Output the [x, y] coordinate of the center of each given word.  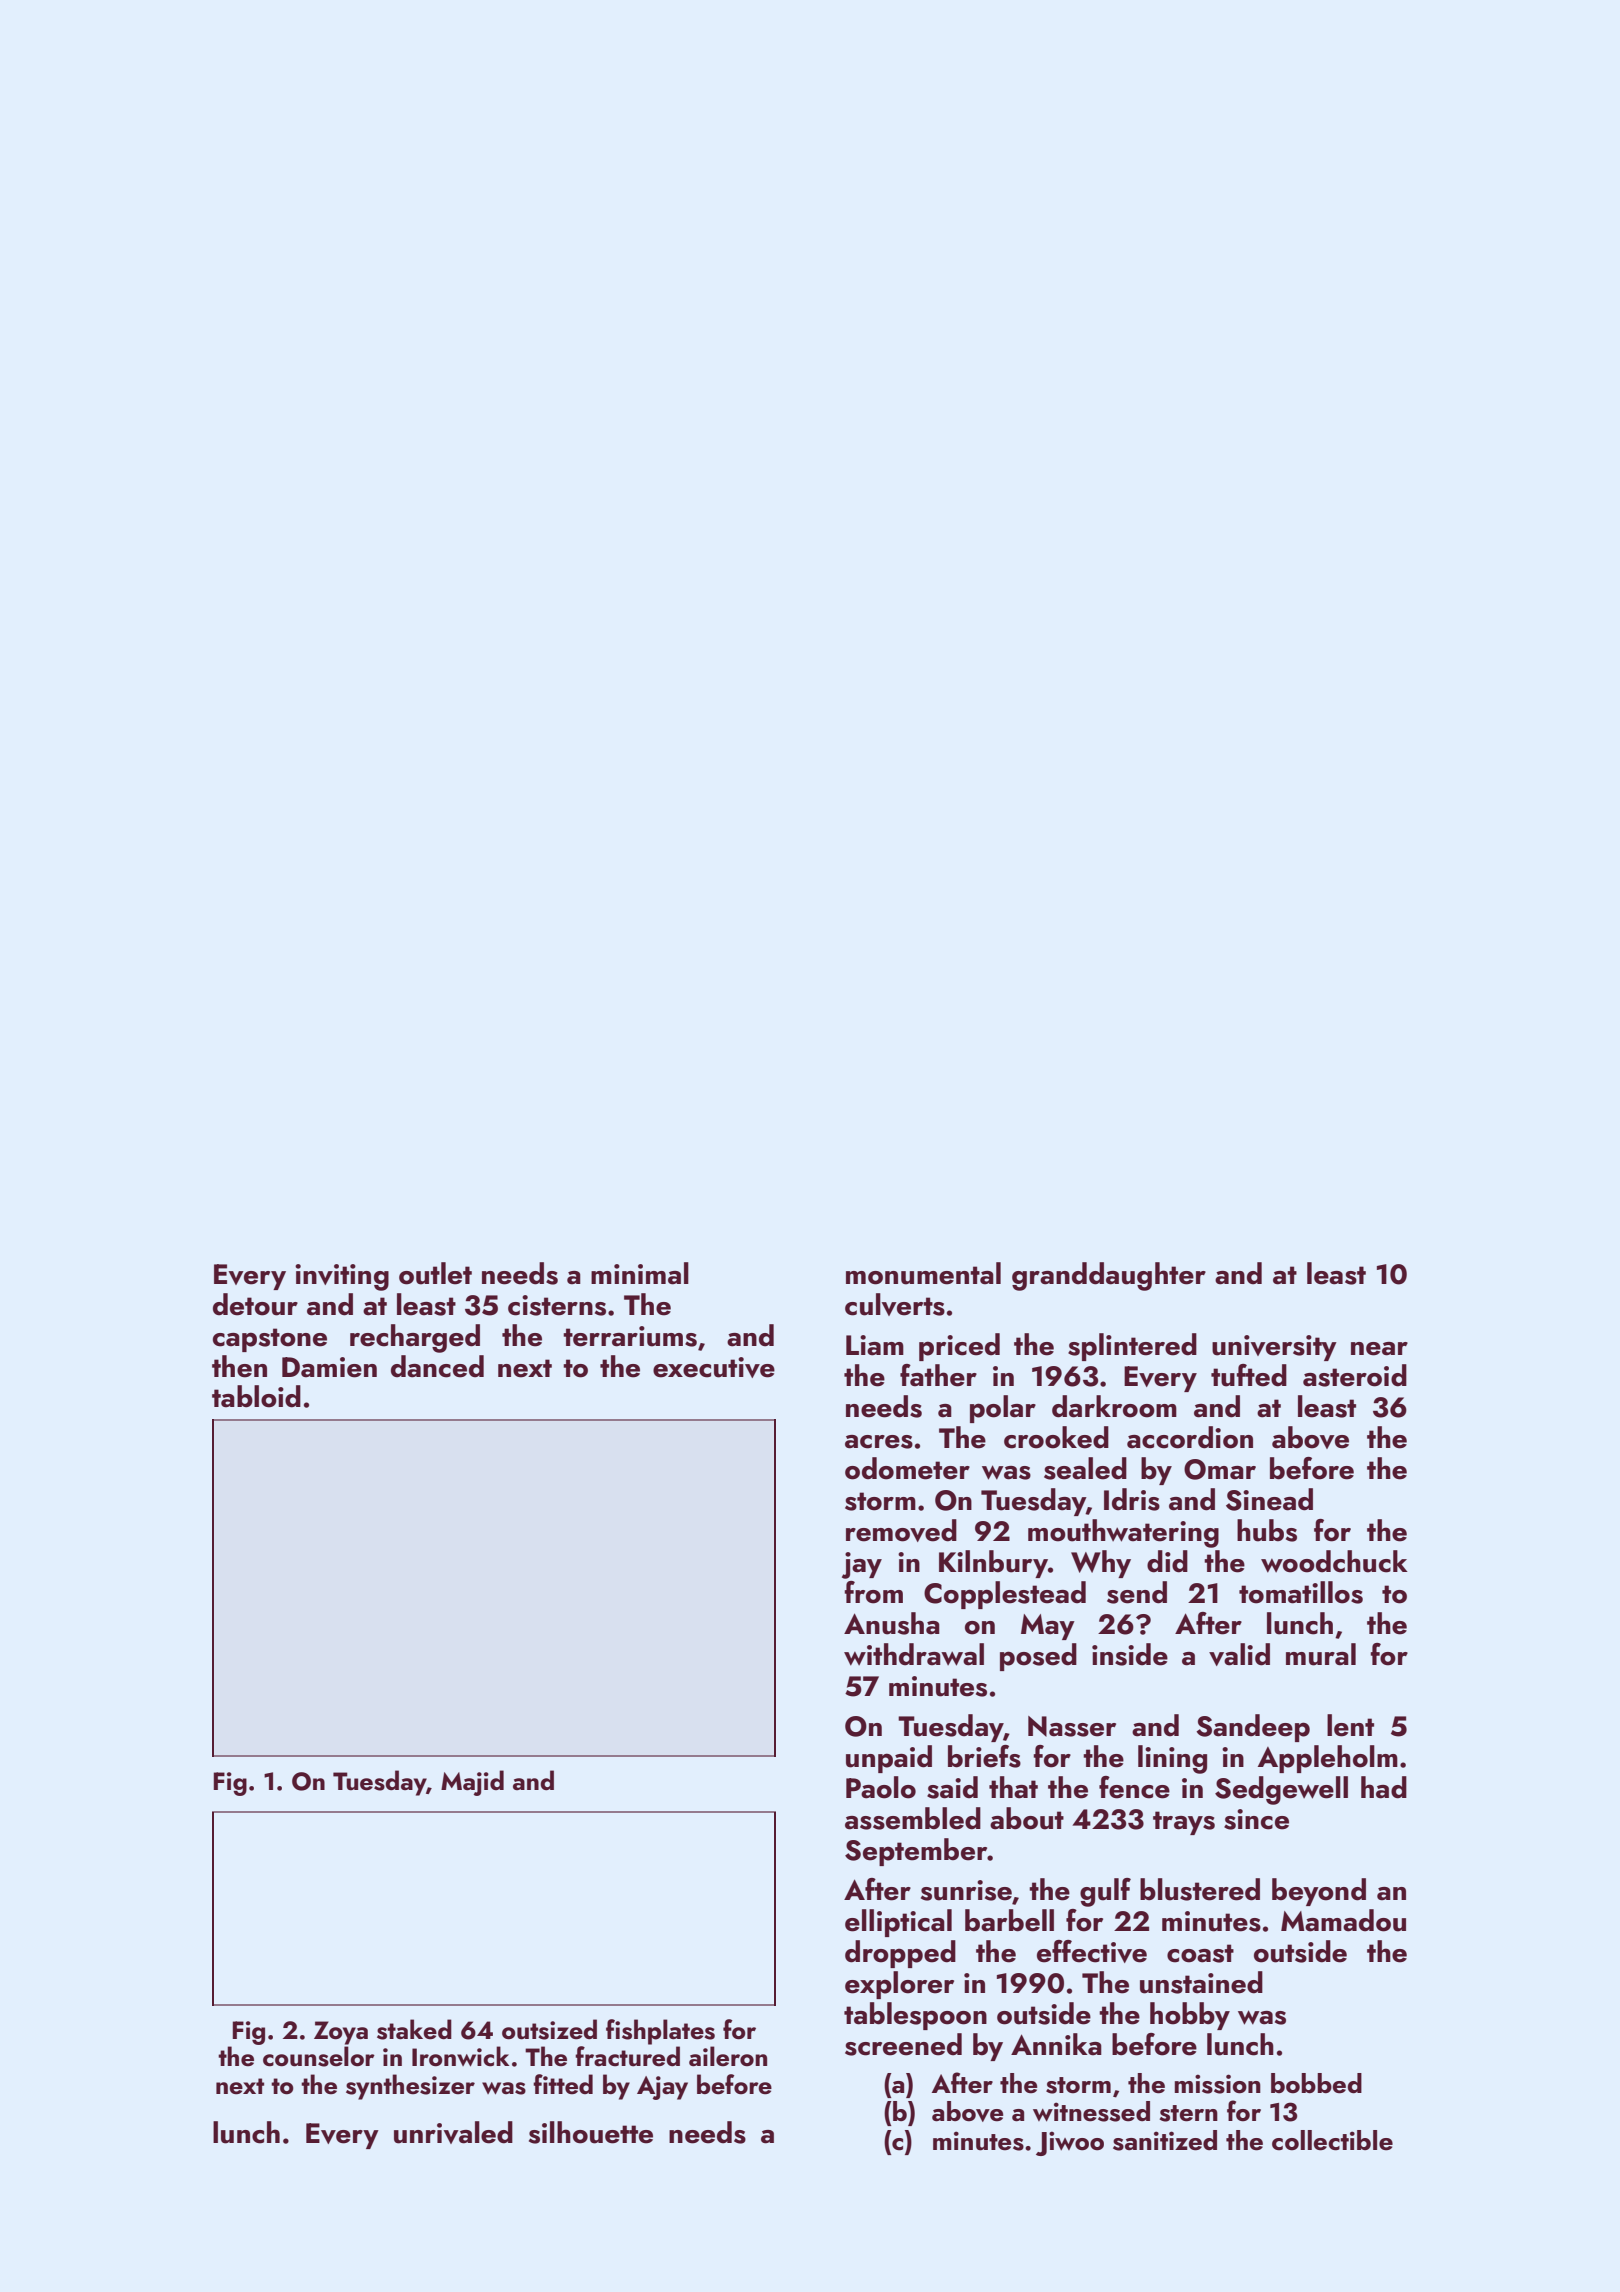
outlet [435, 1273]
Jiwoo [1070, 2143]
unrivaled [453, 2132]
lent [1350, 1725]
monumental [923, 1273]
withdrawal [914, 1654]
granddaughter [1109, 1276]
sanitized [1165, 2140]
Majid [472, 1783]
